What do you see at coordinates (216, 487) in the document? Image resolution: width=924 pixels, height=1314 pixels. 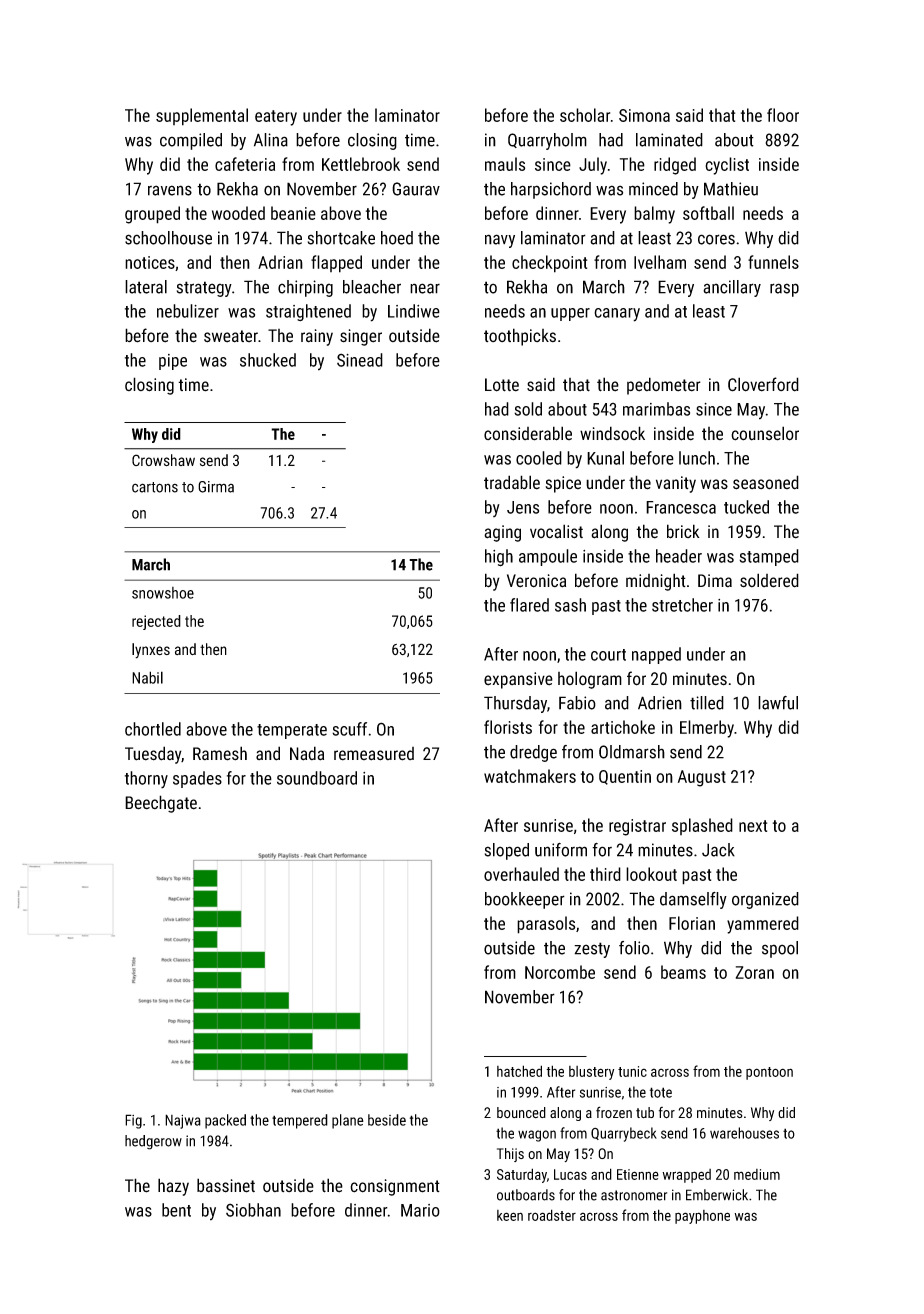 I see `Girma` at bounding box center [216, 487].
